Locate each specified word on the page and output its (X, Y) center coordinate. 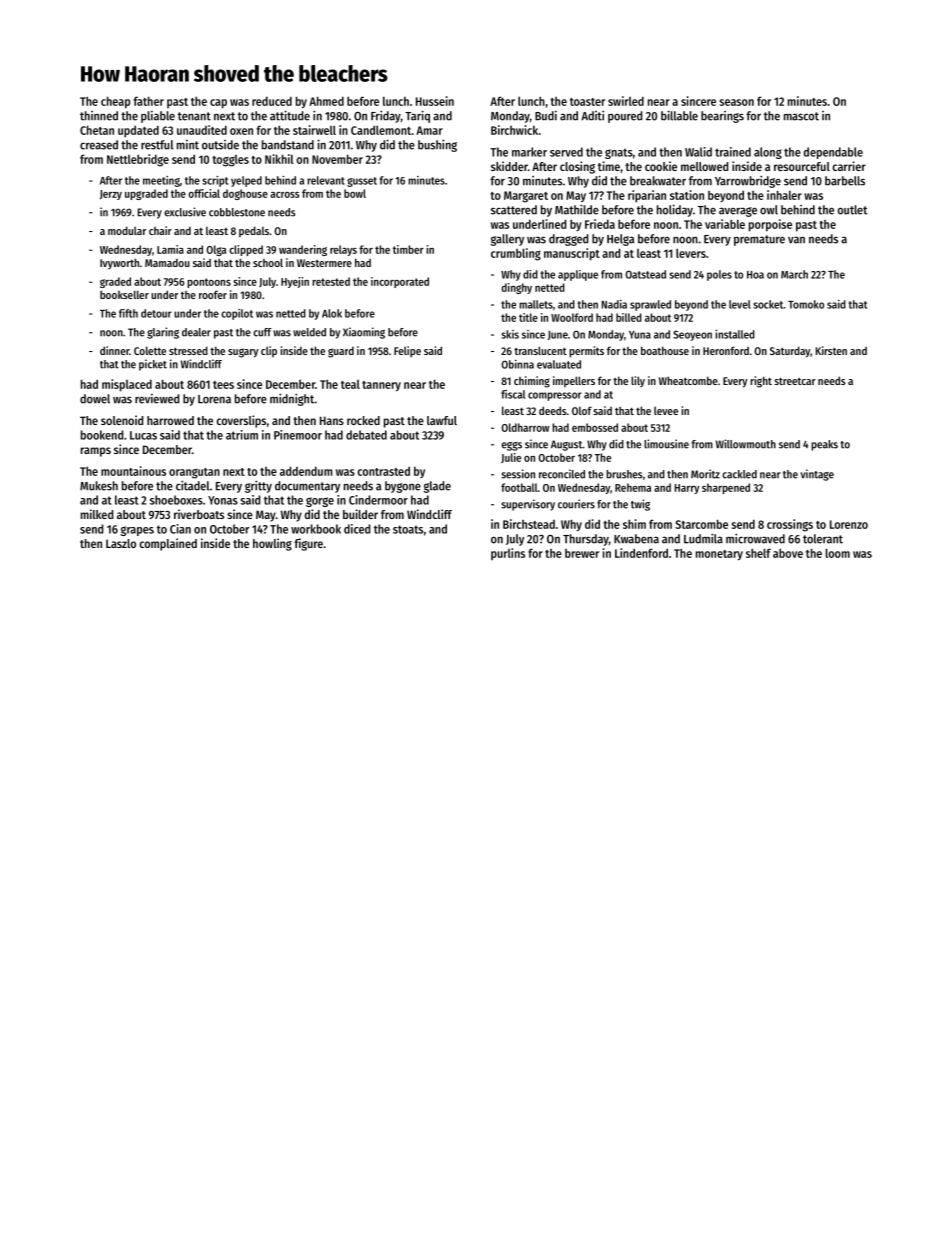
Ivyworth (119, 263)
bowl (355, 193)
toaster (587, 102)
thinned (99, 116)
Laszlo (121, 543)
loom (837, 553)
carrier (849, 166)
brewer (582, 553)
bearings (722, 117)
